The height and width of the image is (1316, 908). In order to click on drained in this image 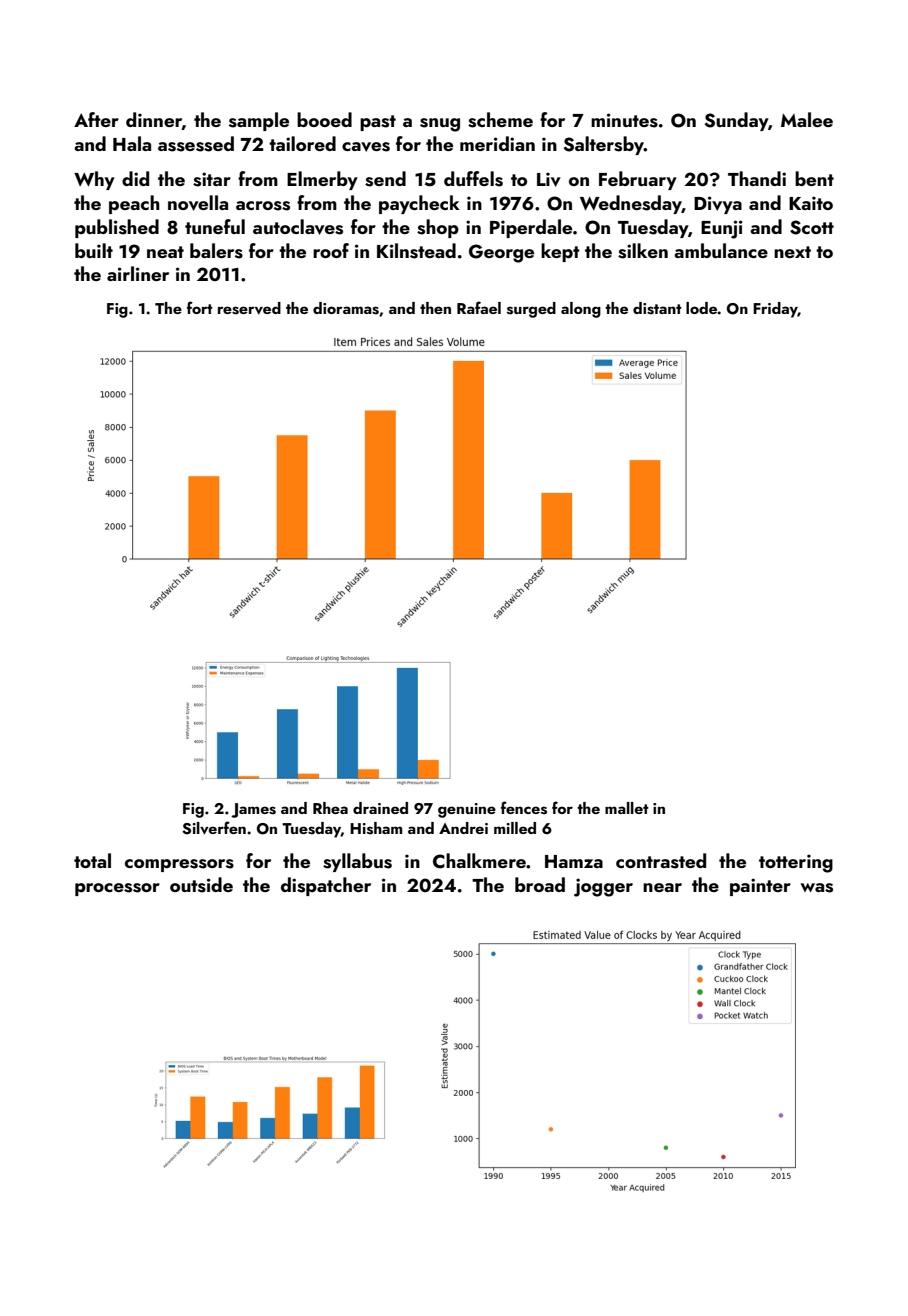, I will do `click(380, 808)`.
